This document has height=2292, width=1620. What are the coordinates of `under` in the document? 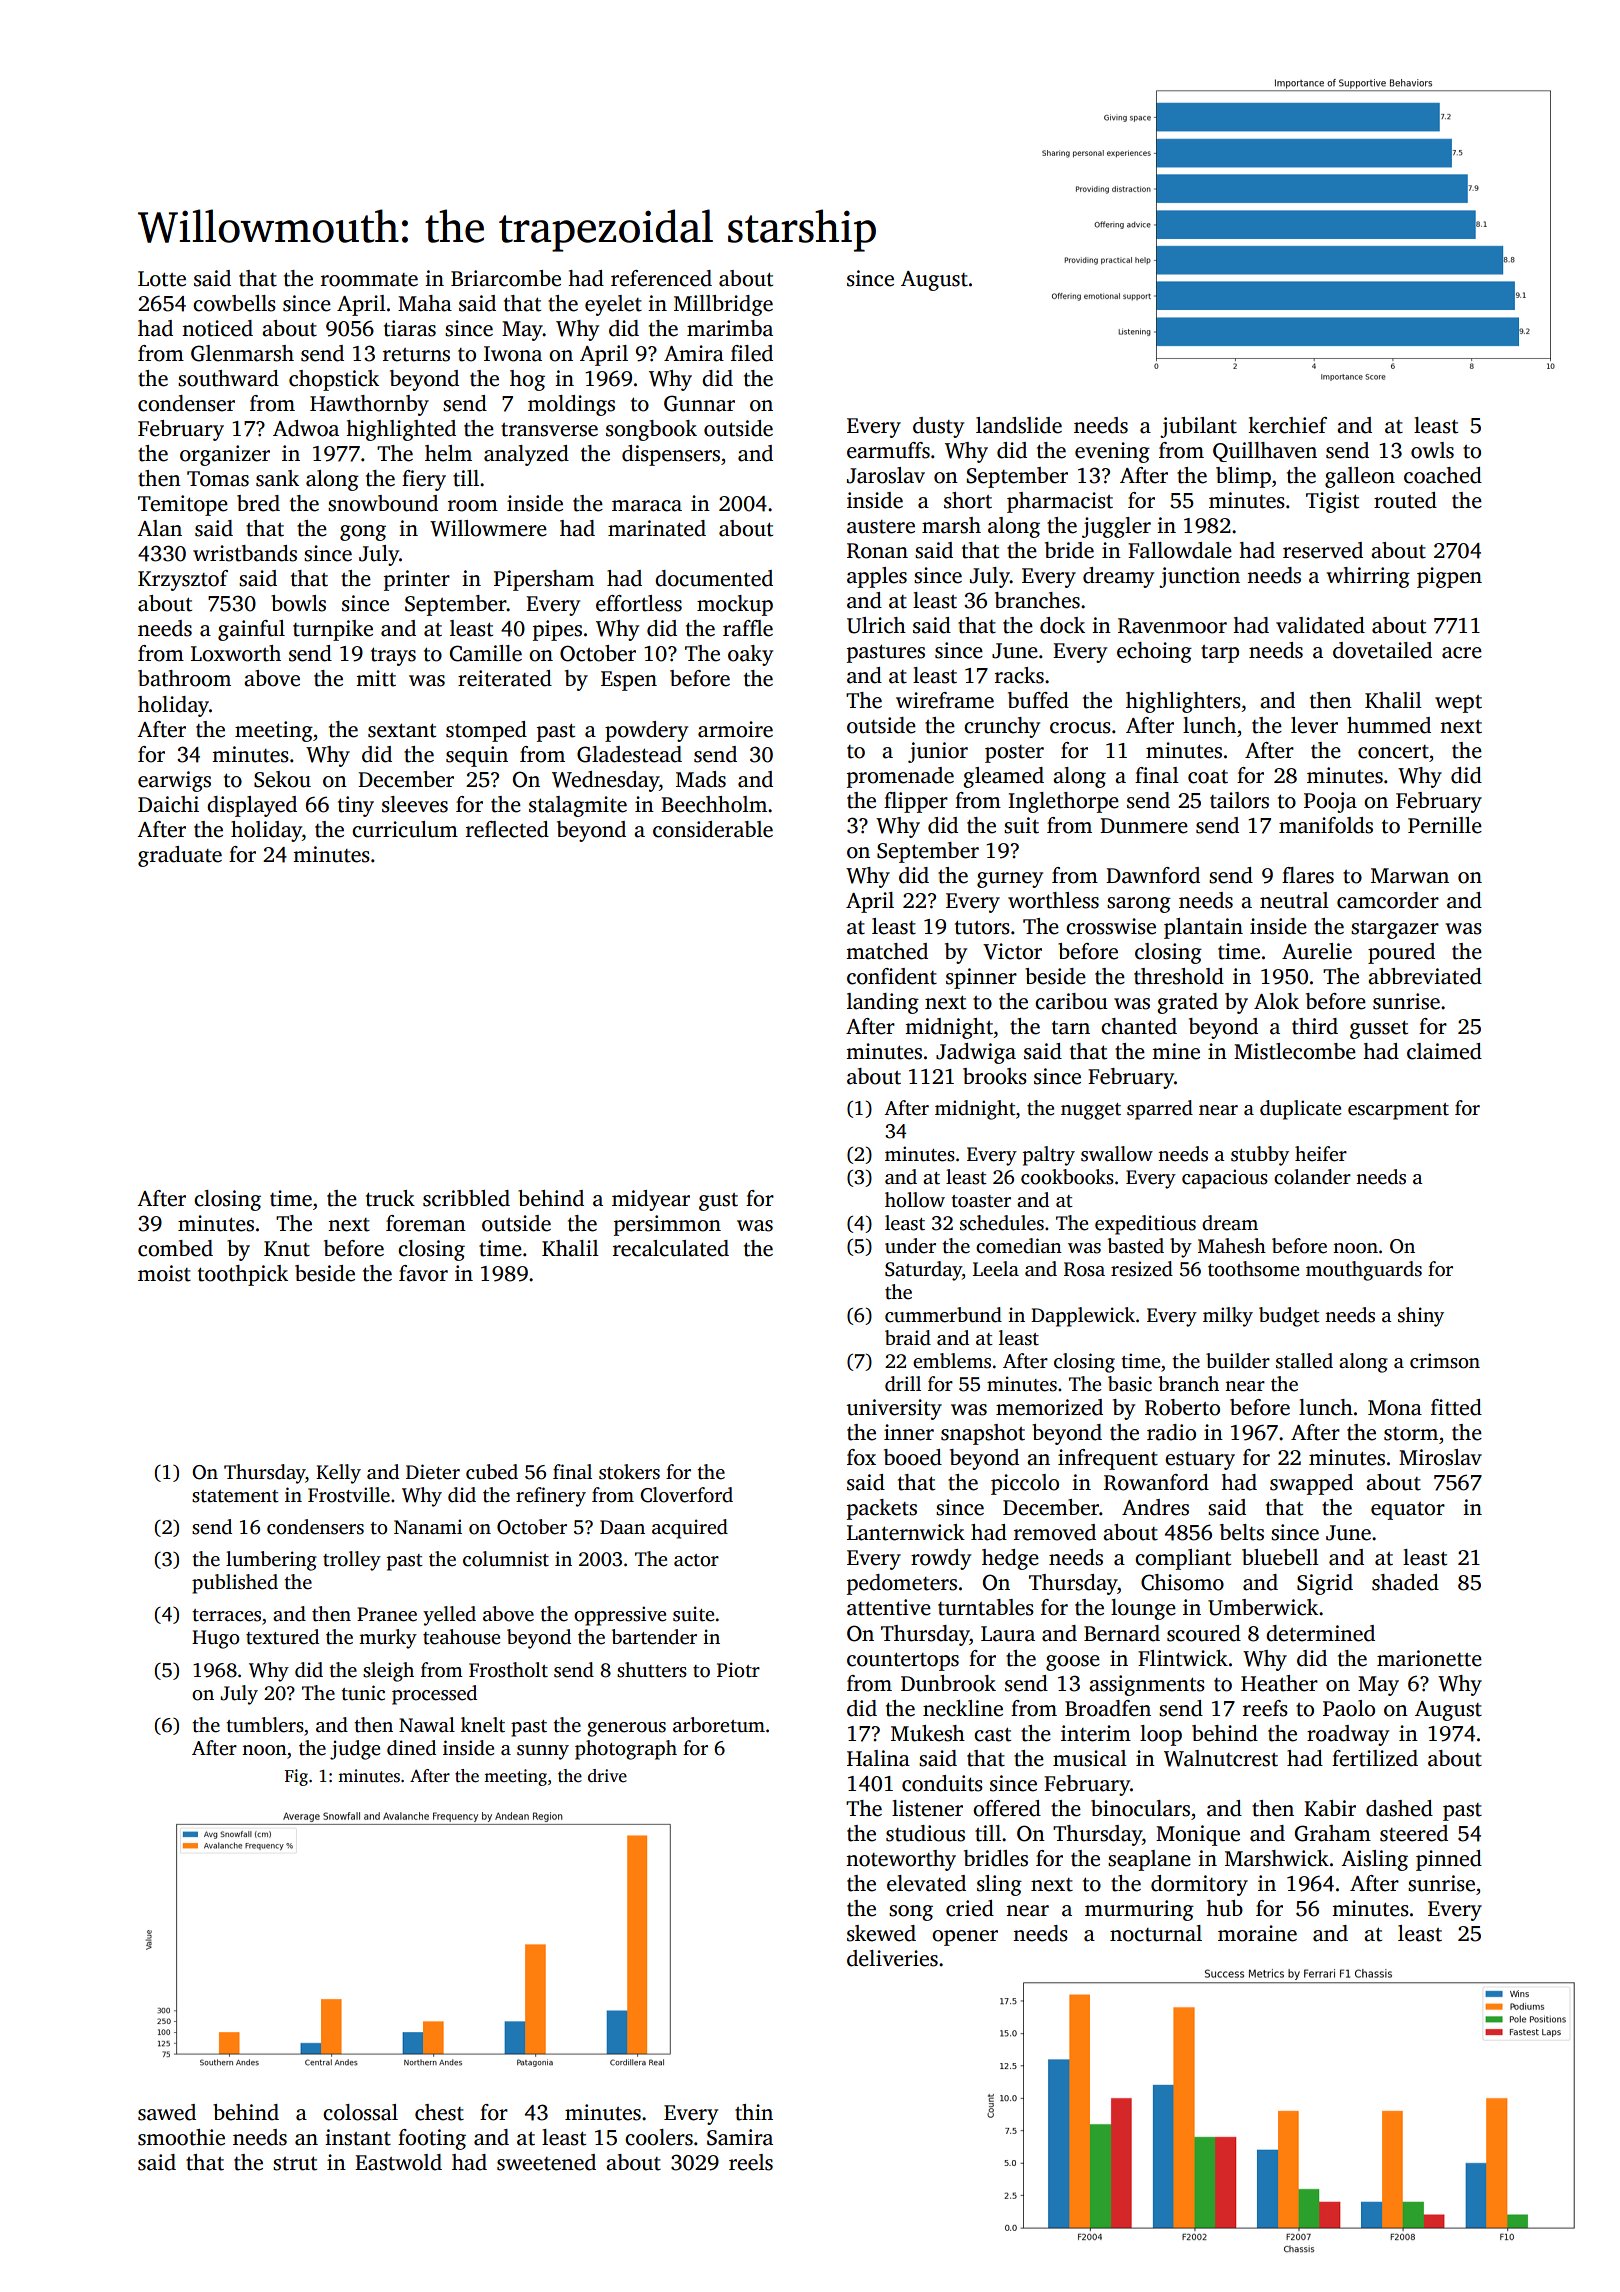 It's located at (910, 1246).
